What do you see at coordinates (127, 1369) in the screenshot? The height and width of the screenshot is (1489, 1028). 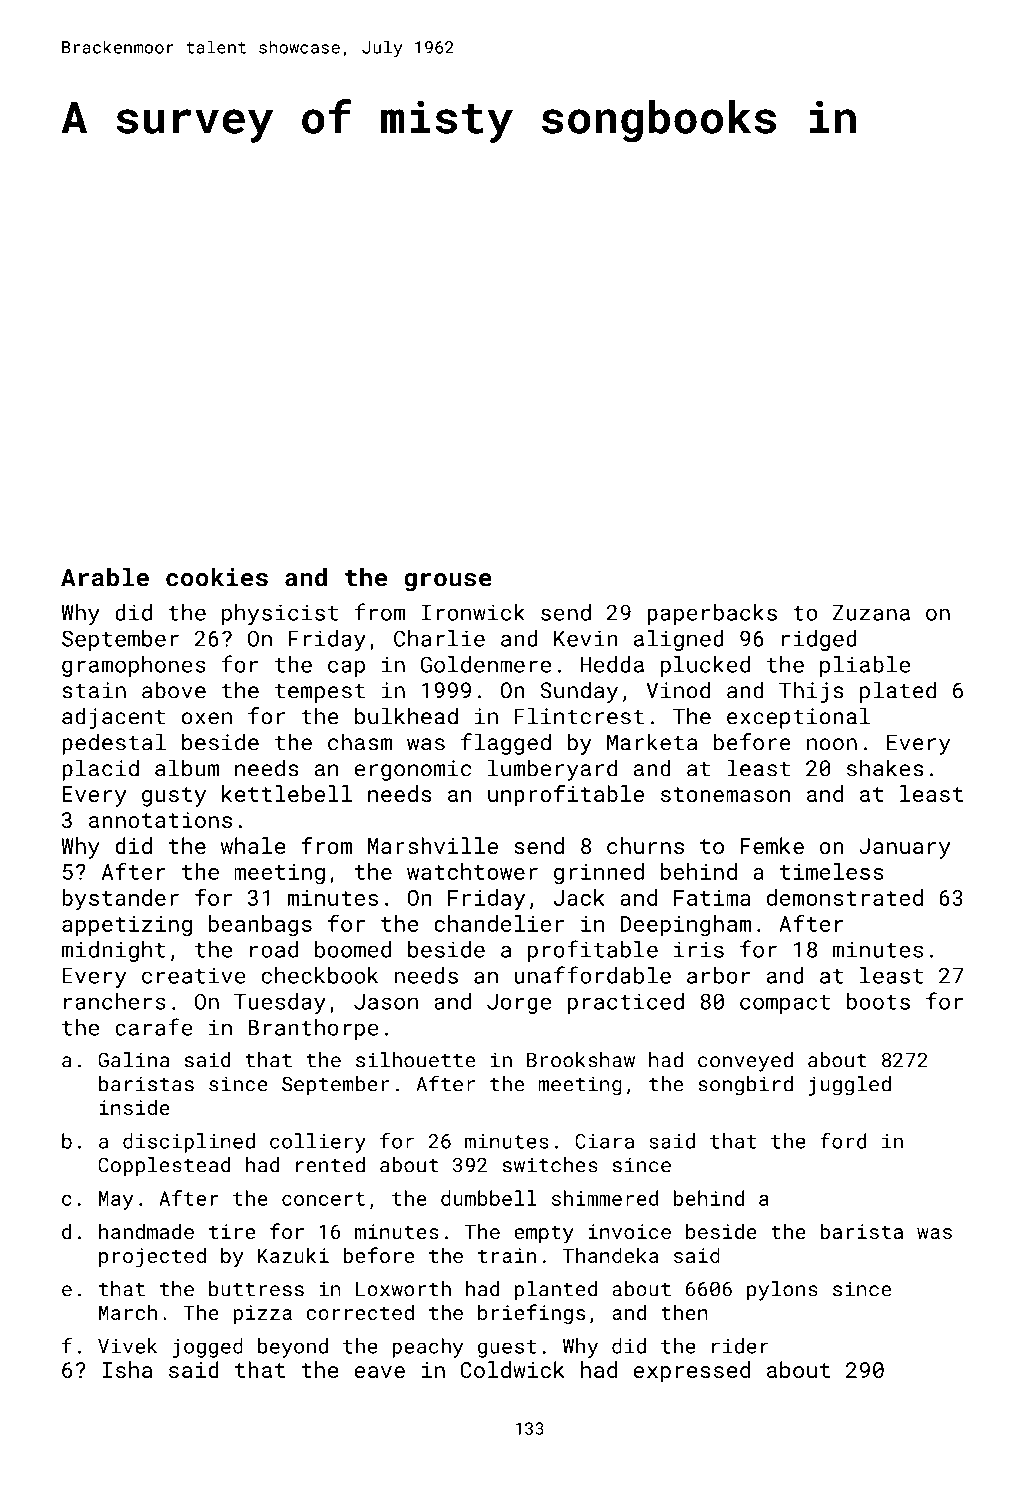 I see `Isha` at bounding box center [127, 1369].
